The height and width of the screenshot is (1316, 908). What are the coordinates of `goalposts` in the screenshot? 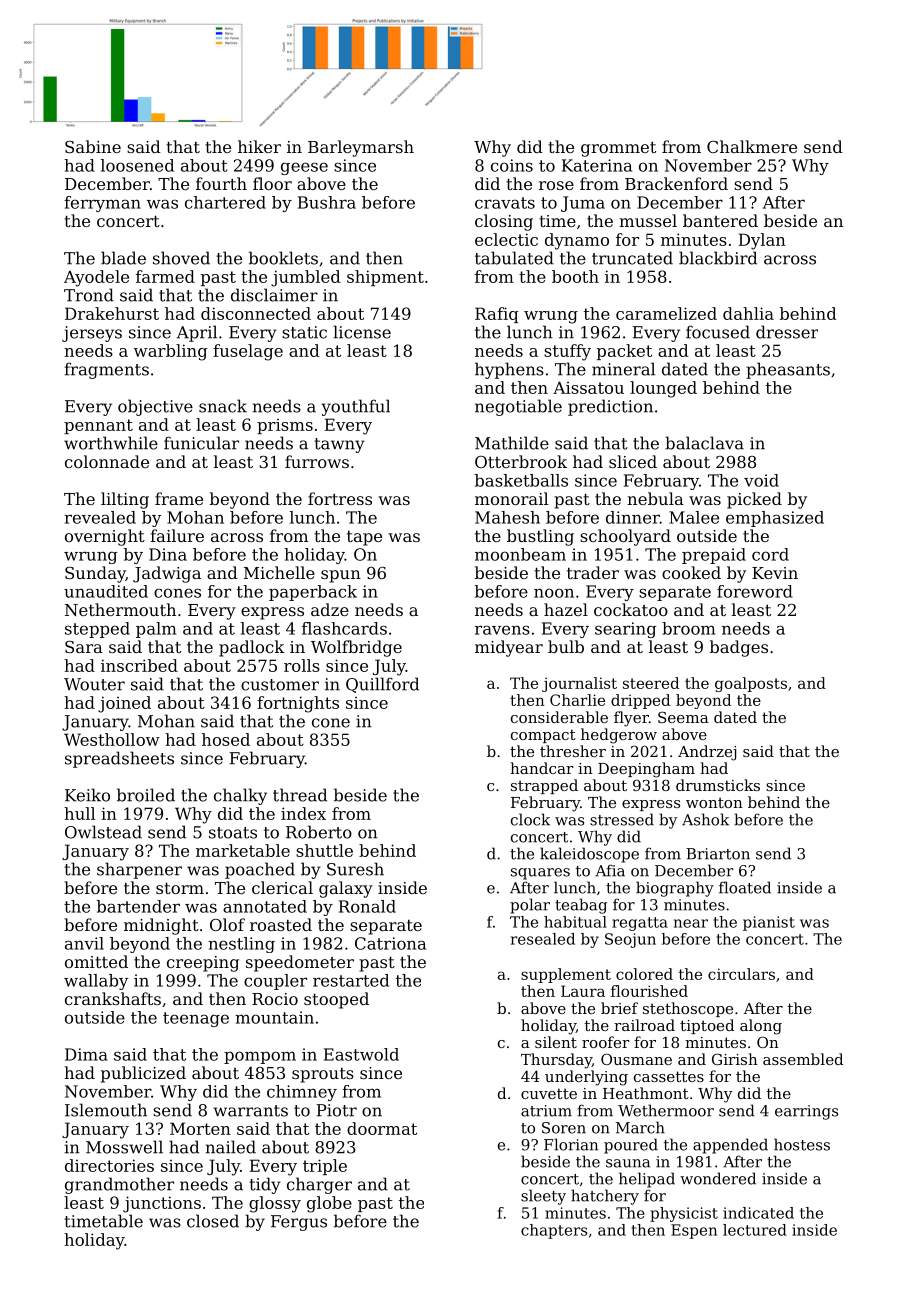 It's located at (751, 684).
